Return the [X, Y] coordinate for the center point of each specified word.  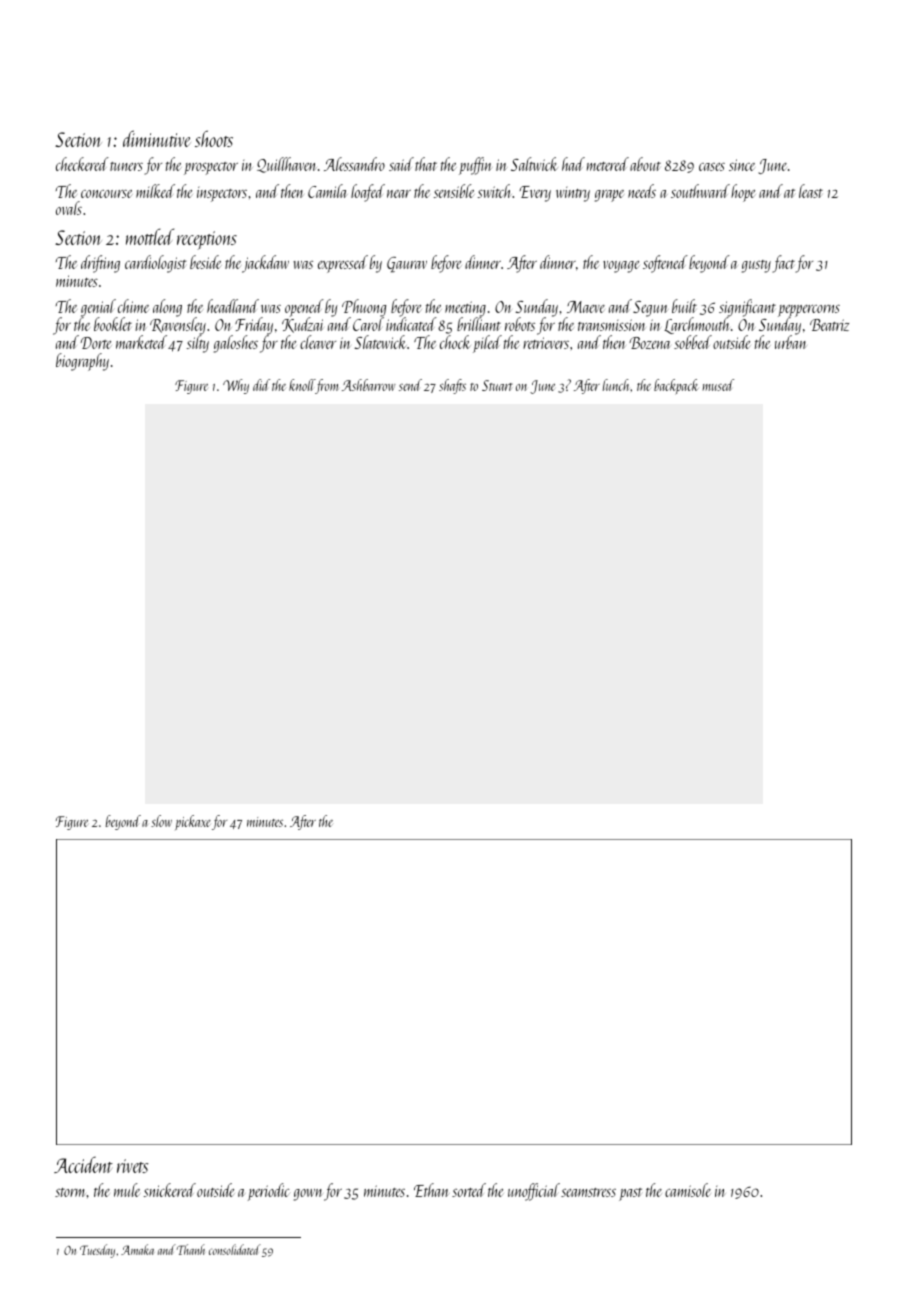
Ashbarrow [369, 385]
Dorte [96, 343]
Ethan [431, 1190]
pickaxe [193, 822]
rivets [132, 1166]
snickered [170, 1190]
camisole [688, 1190]
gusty [756, 266]
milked [155, 191]
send [410, 385]
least [811, 191]
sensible [454, 191]
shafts [452, 386]
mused [718, 385]
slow [161, 821]
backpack [676, 387]
